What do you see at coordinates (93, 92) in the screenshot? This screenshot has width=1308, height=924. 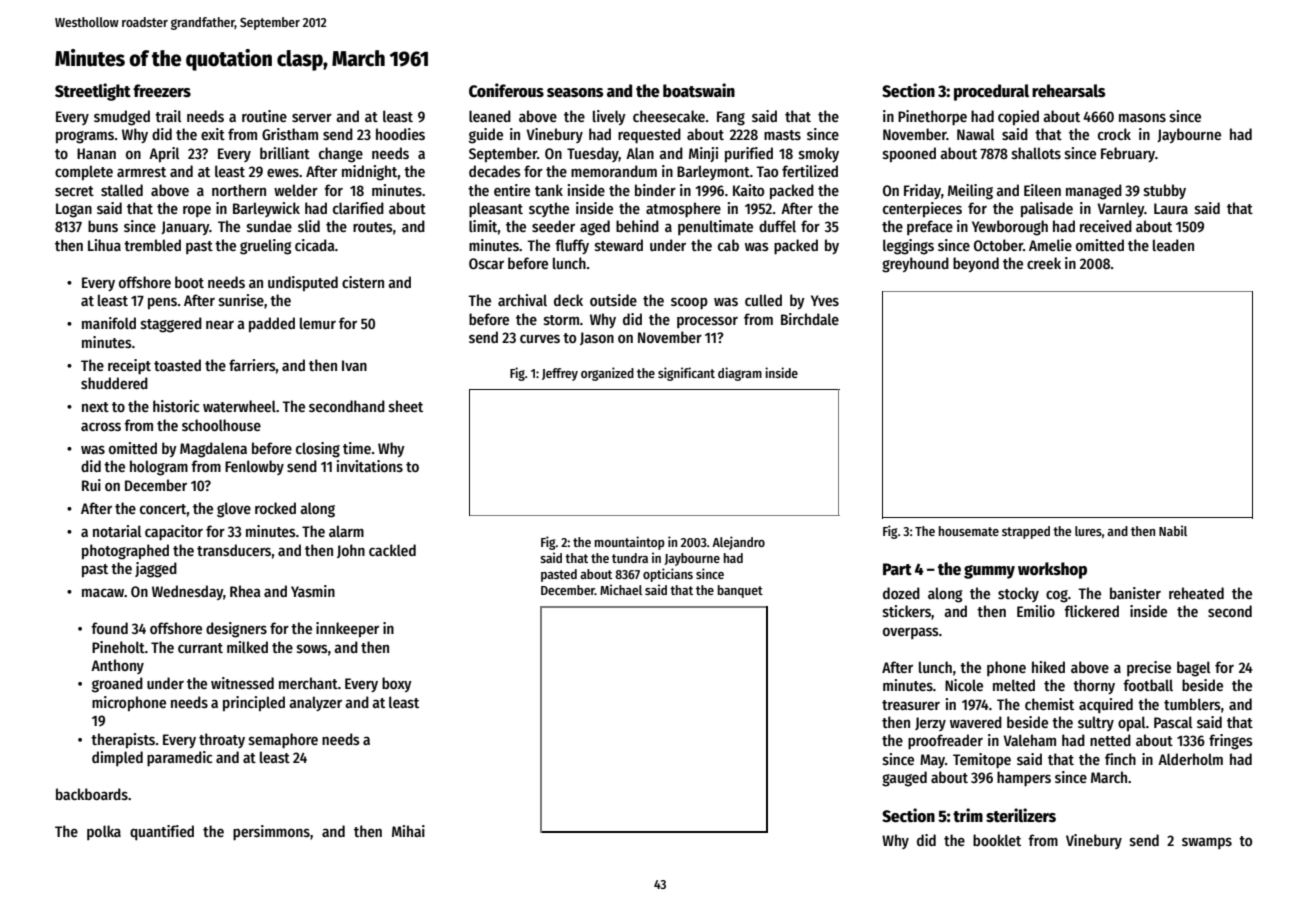 I see `Streetlight` at bounding box center [93, 92].
